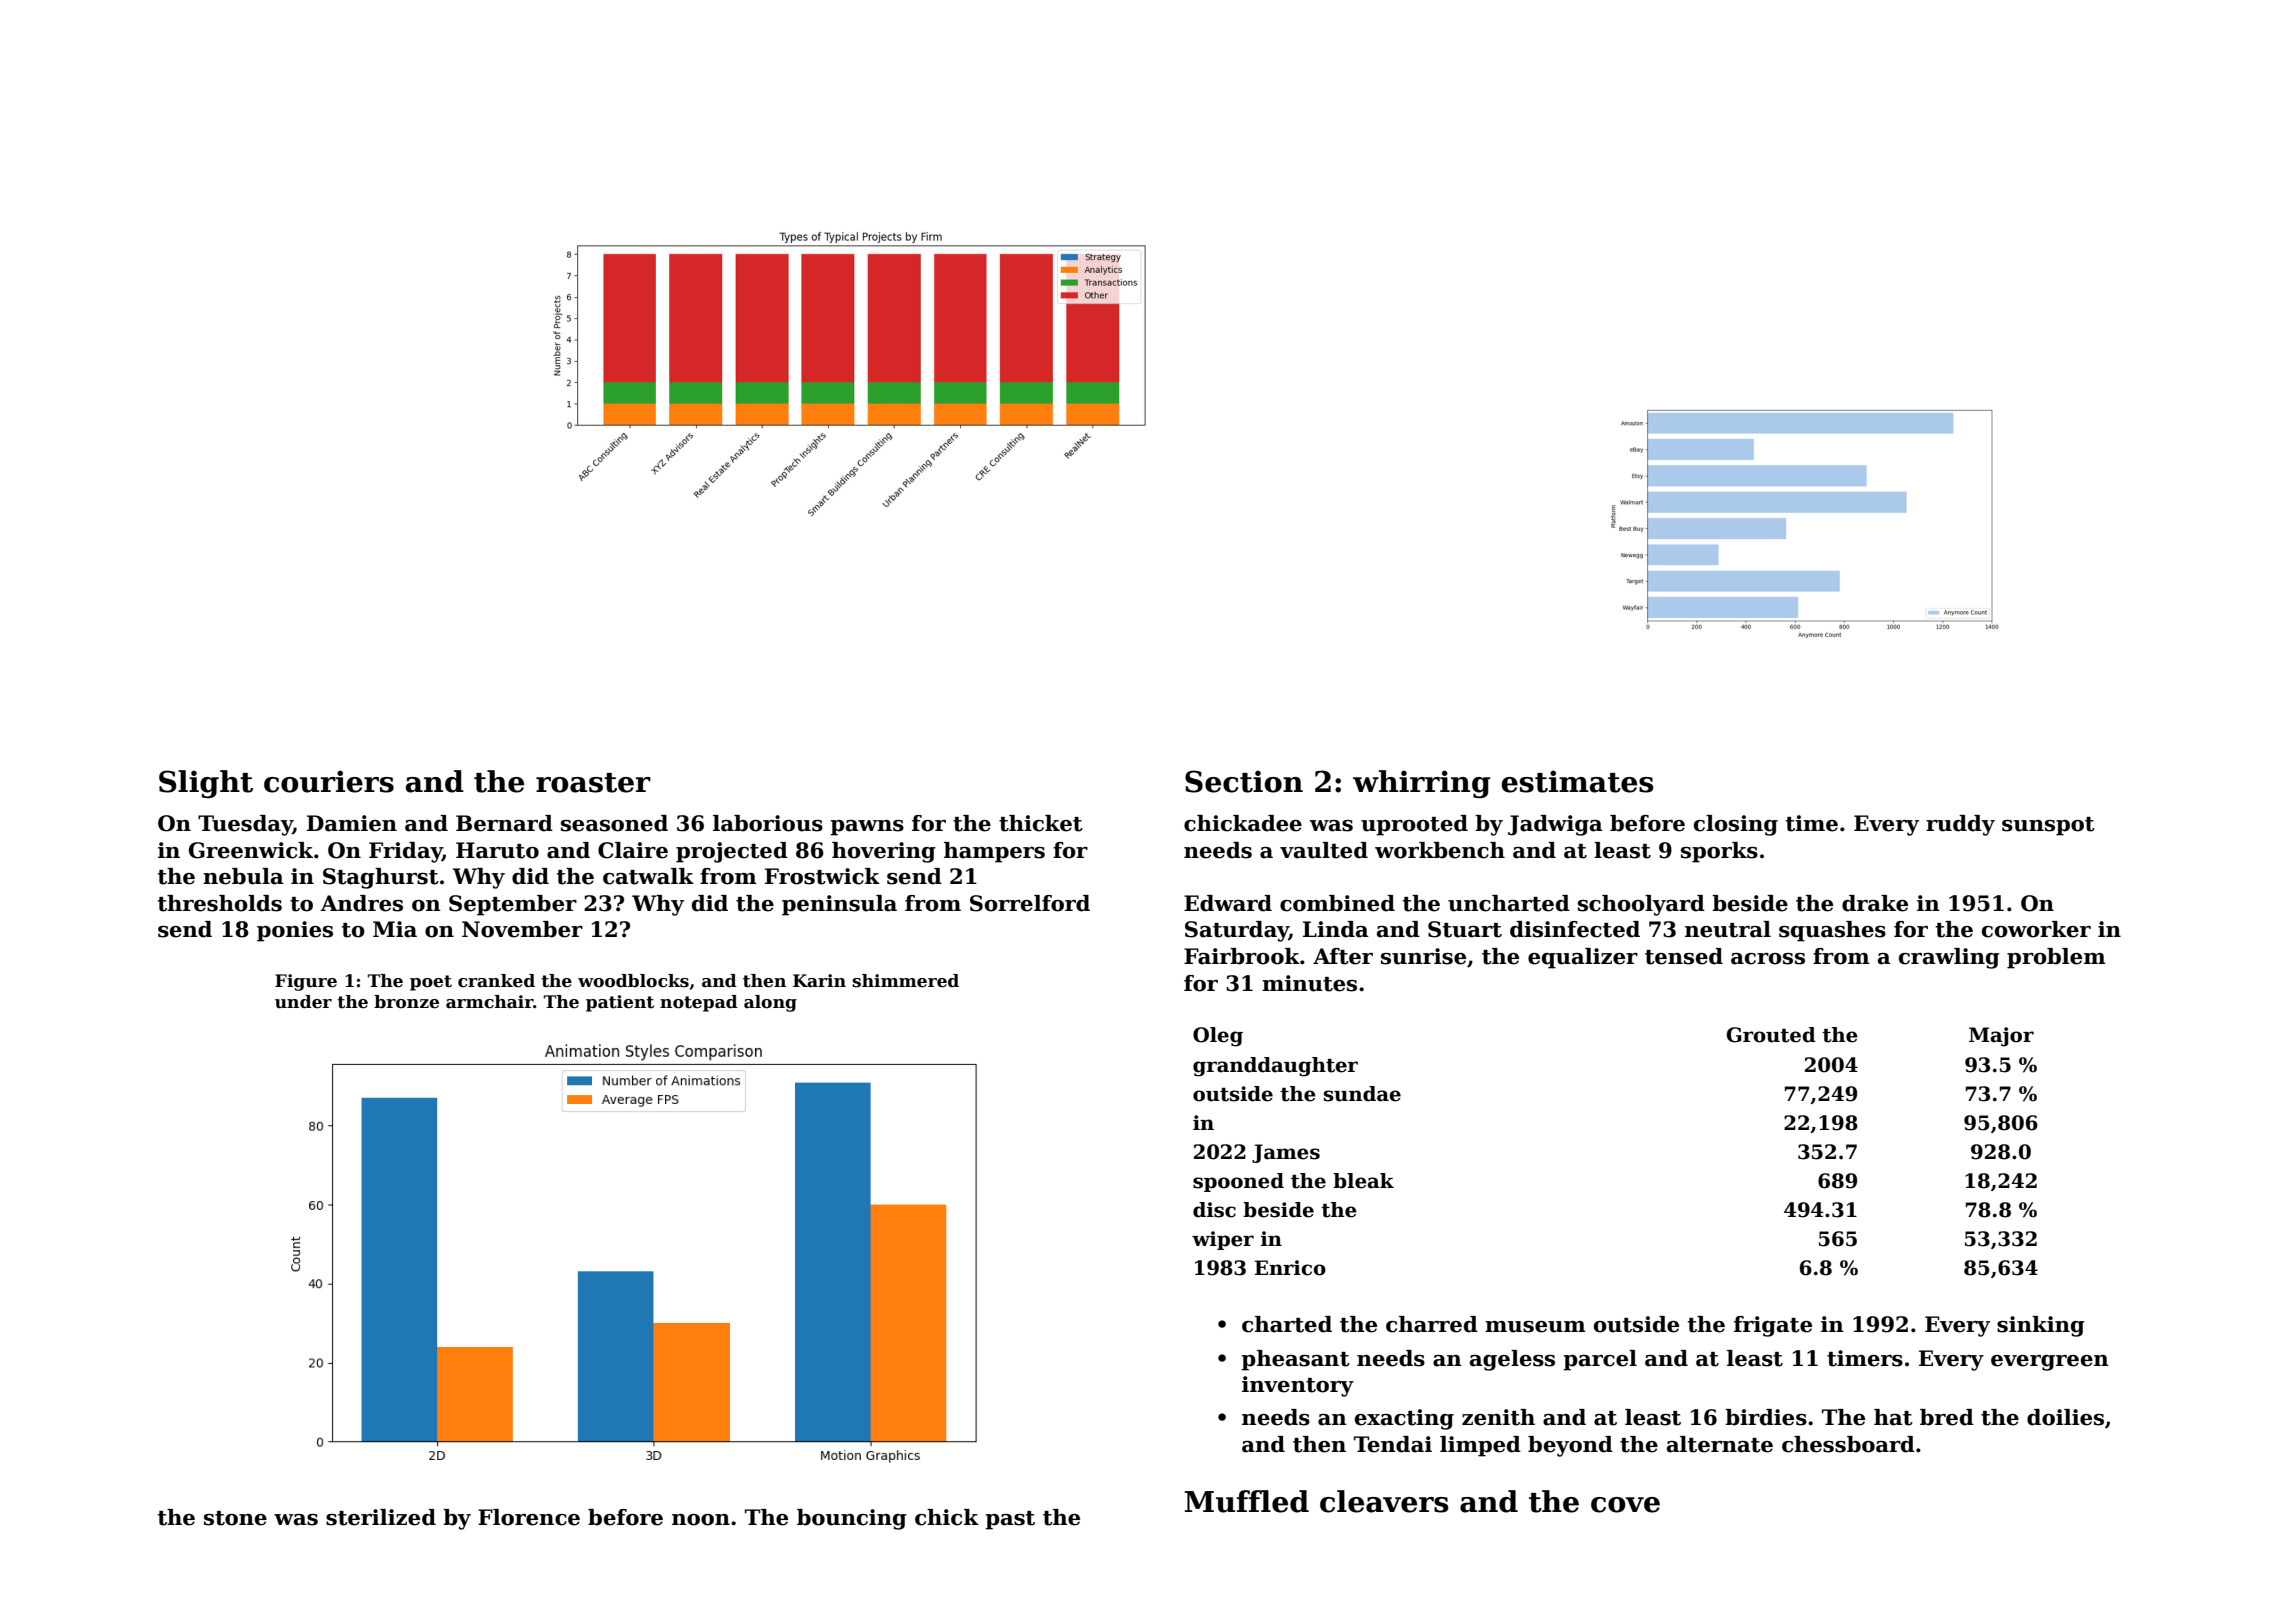  Describe the element at coordinates (1771, 1035) in the document. I see `Grouted` at that location.
